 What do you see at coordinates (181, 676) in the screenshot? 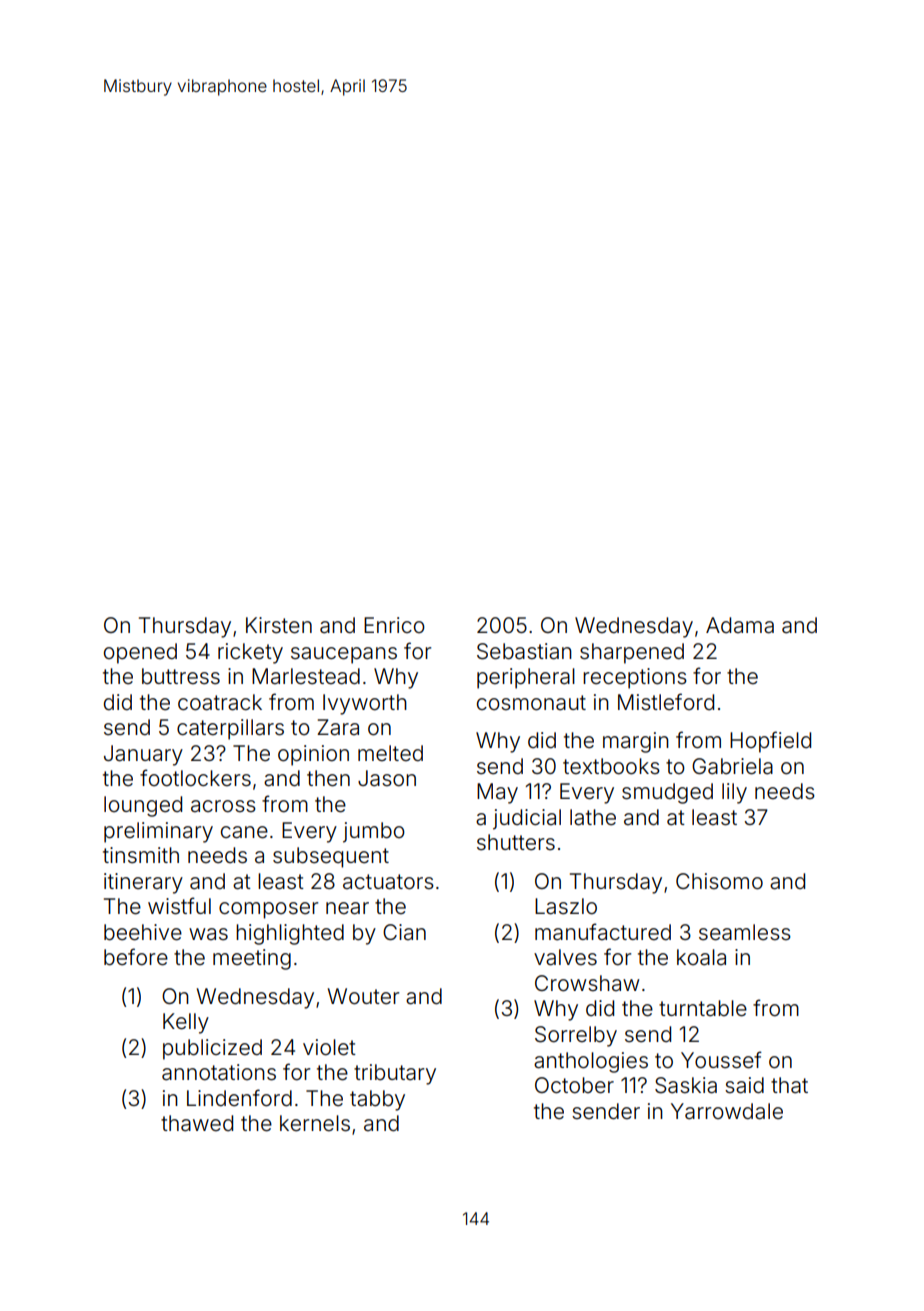
I see `buttress` at bounding box center [181, 676].
